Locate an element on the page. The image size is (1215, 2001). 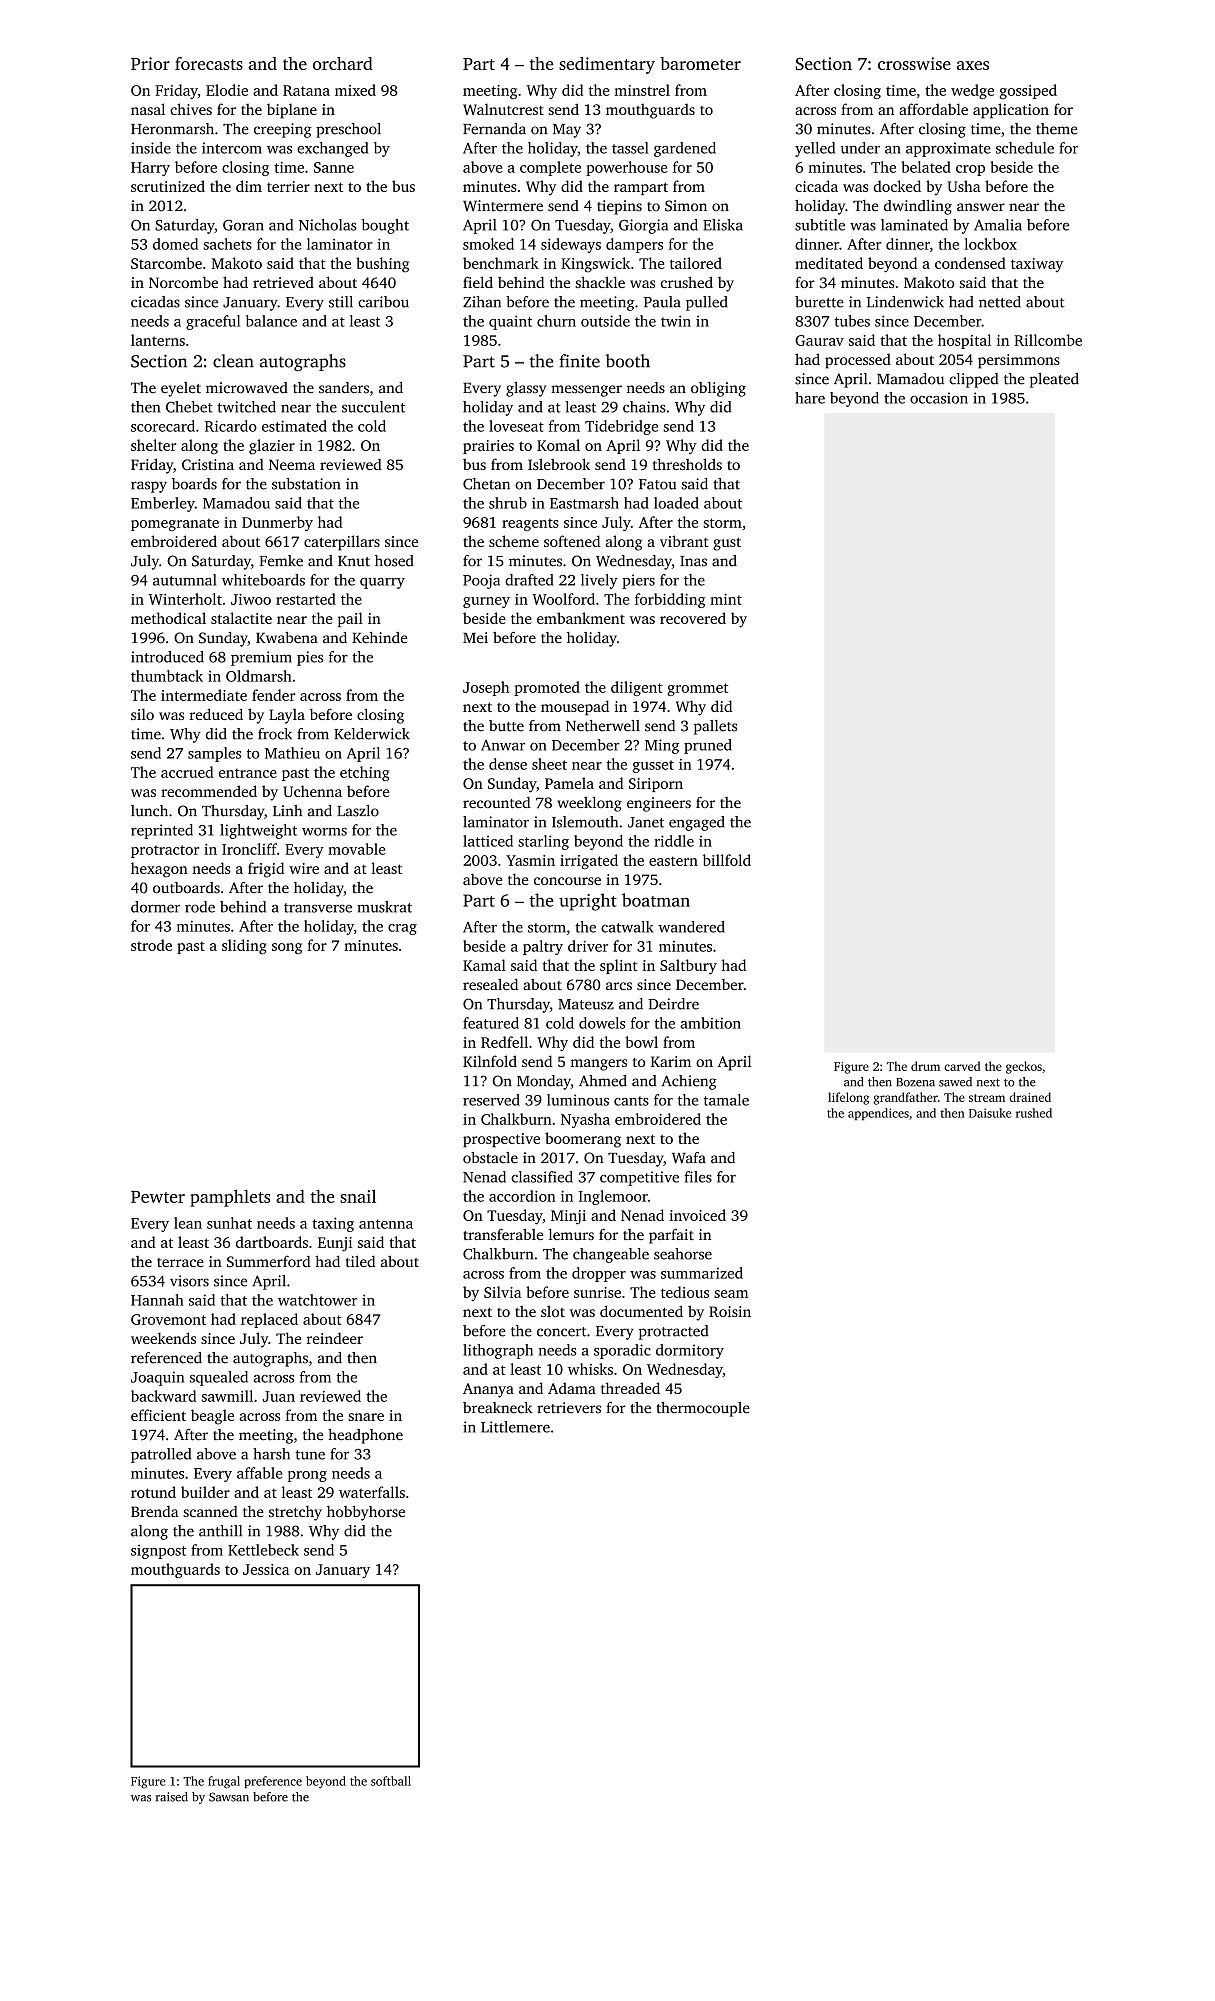
thermocouple is located at coordinates (703, 1409).
